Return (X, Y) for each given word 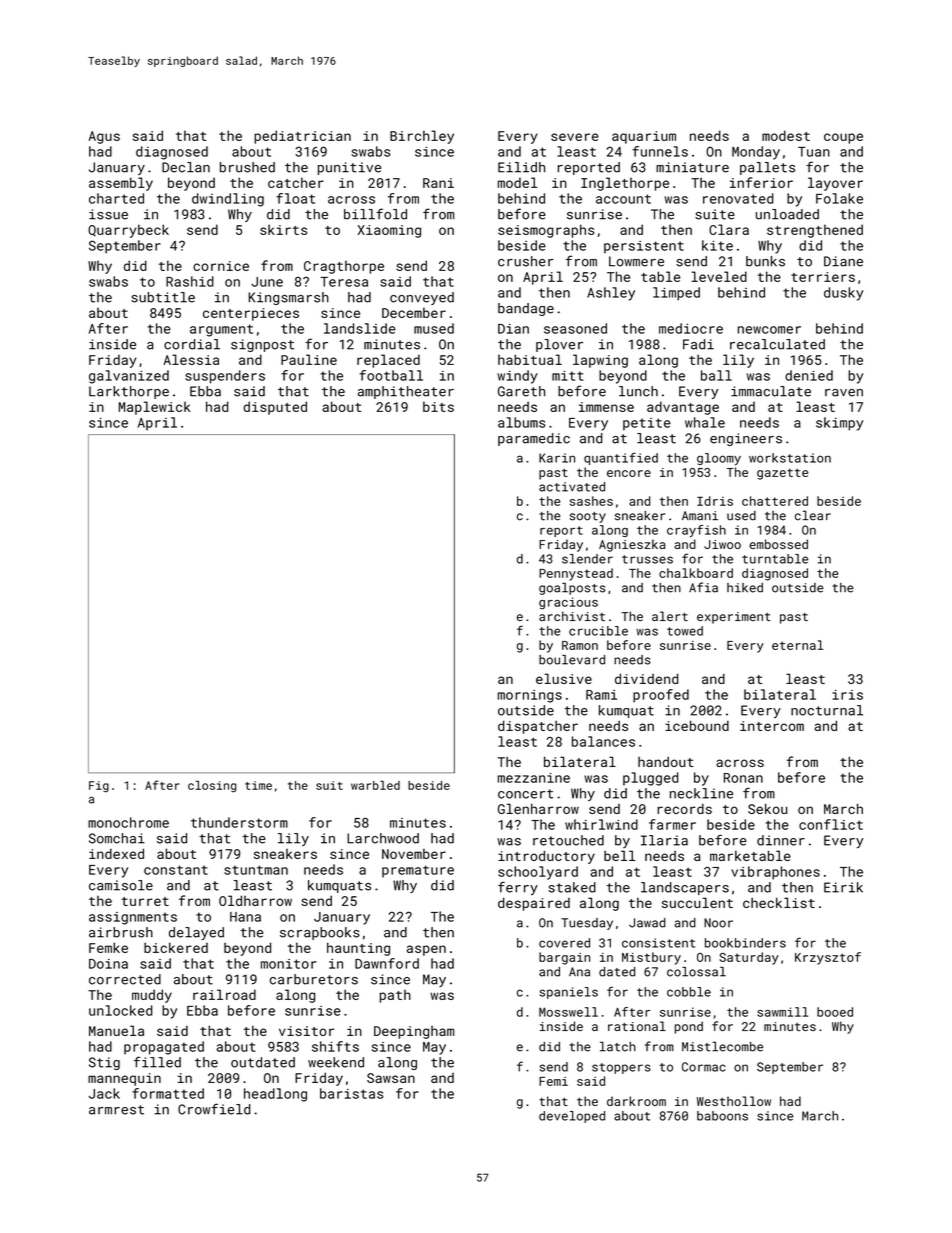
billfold (375, 214)
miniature (692, 167)
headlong (275, 1095)
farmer (672, 824)
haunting (358, 949)
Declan (186, 167)
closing (212, 787)
